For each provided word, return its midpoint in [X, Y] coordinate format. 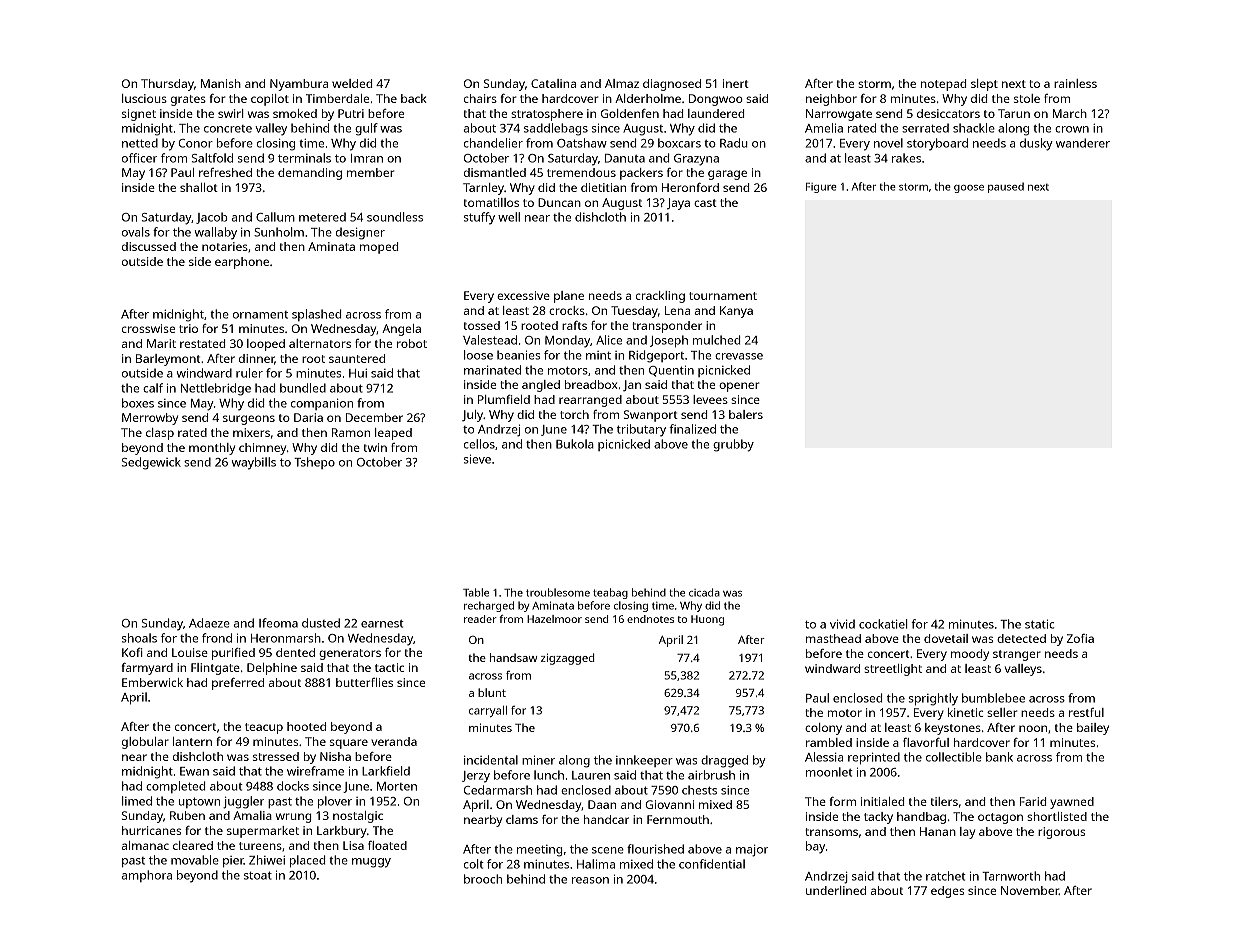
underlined [836, 890]
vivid [842, 624]
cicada [704, 592]
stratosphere [547, 115]
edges [947, 892]
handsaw [513, 657]
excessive [523, 295]
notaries [225, 246]
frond [217, 638]
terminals [304, 158]
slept [984, 85]
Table [476, 592]
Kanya [736, 312]
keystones [953, 729]
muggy [371, 863]
